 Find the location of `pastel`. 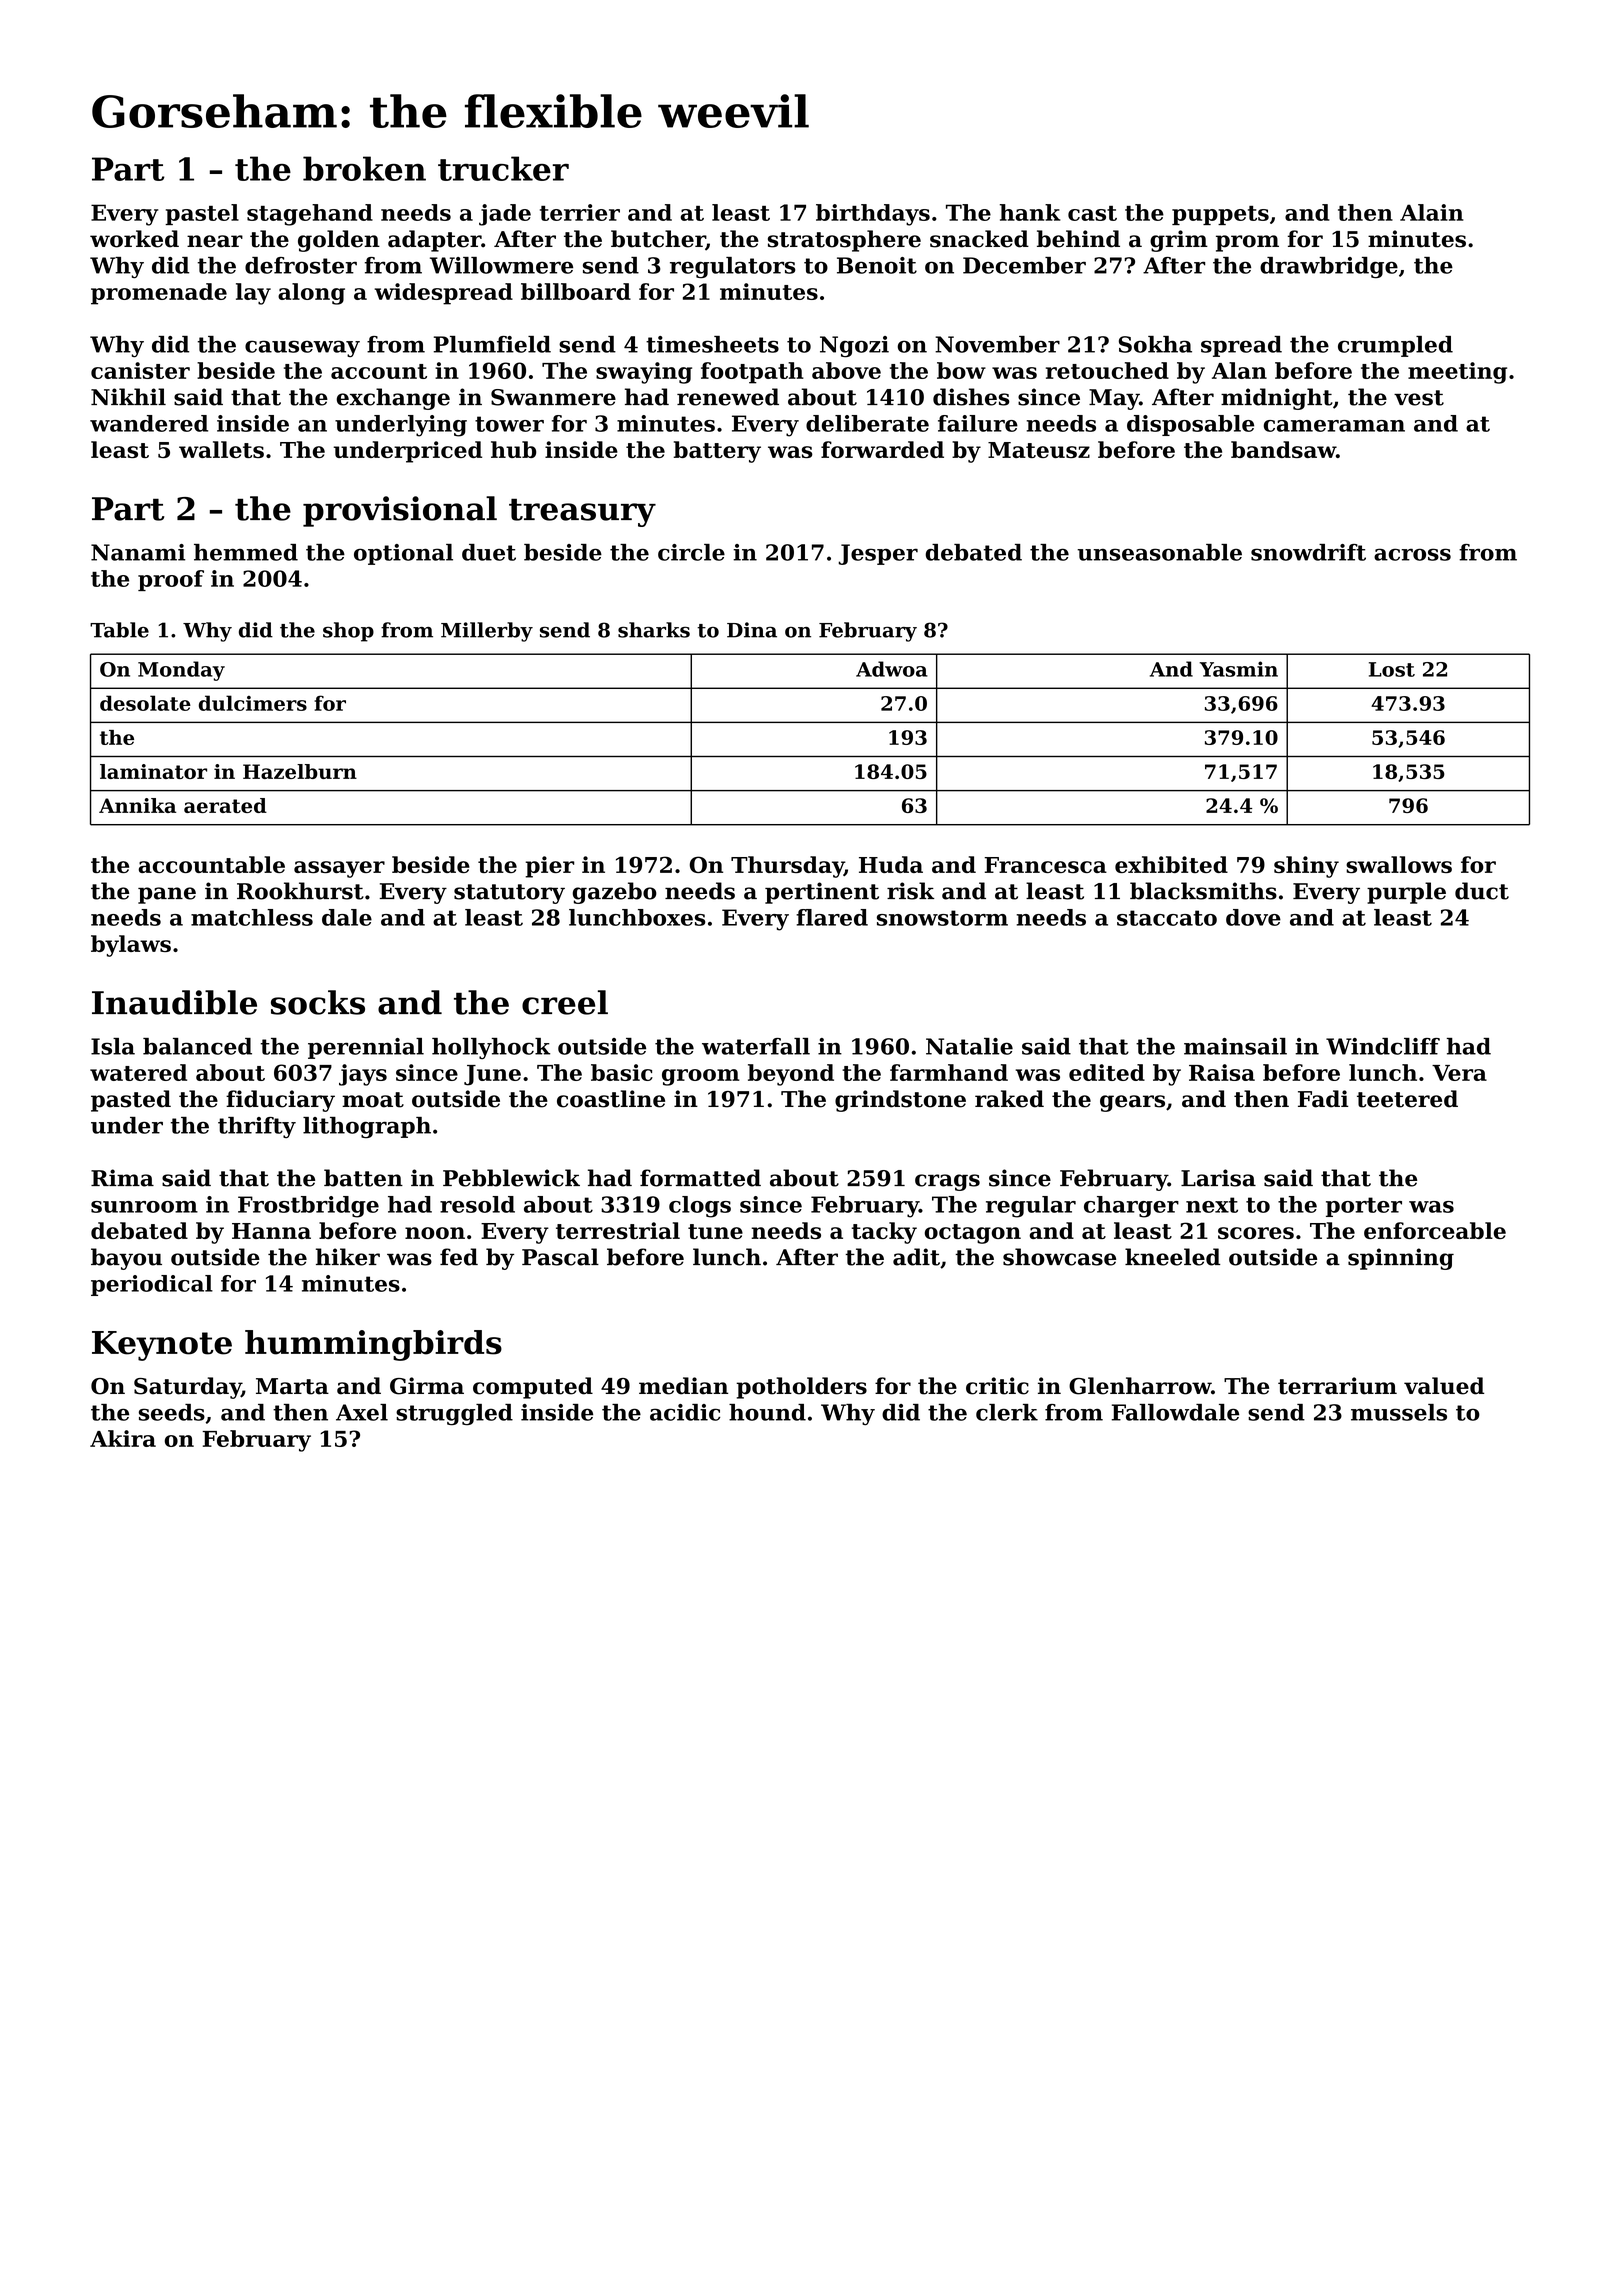

pastel is located at coordinates (202, 214).
